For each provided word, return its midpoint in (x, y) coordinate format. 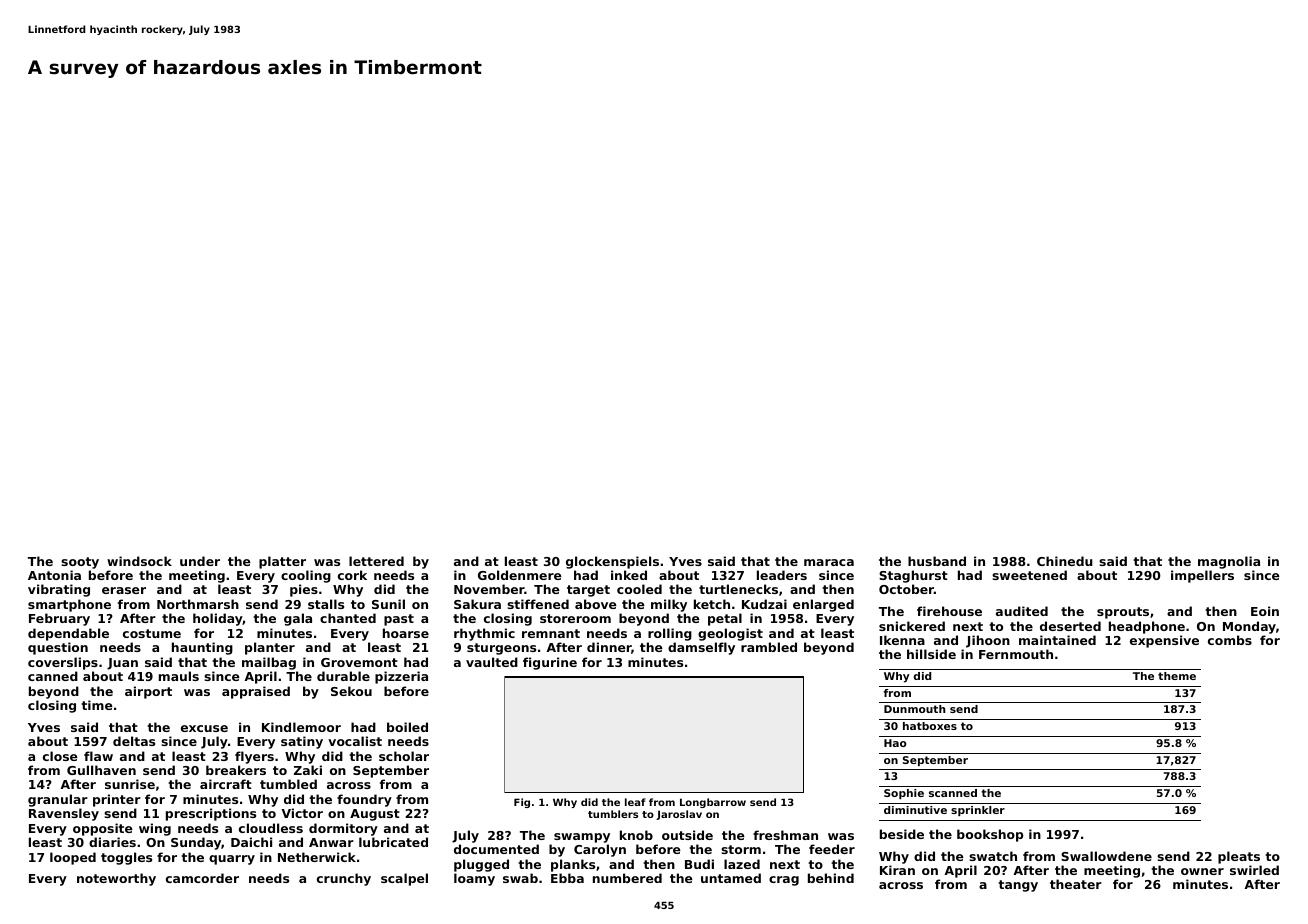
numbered (627, 878)
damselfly (701, 648)
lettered (376, 561)
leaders (782, 575)
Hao (895, 743)
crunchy (344, 879)
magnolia (1229, 562)
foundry (364, 800)
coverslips (63, 663)
